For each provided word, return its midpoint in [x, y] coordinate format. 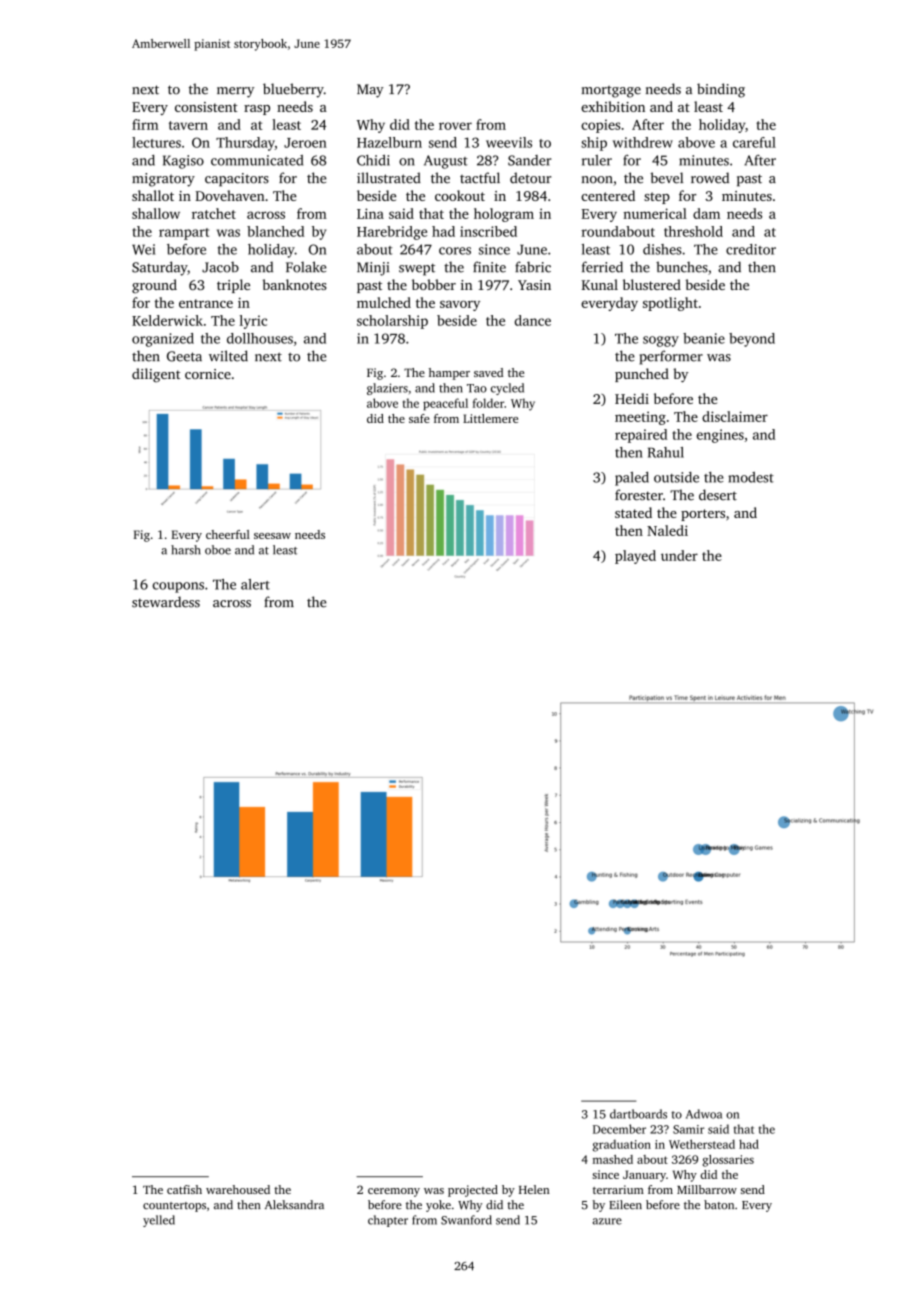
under [679, 555]
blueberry [293, 90]
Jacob [220, 267]
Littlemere [490, 418]
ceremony [394, 1192]
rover [455, 126]
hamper [449, 374]
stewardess [166, 602]
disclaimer [735, 416]
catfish [184, 1189]
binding [721, 90]
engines [720, 436]
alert [255, 584]
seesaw [272, 536]
